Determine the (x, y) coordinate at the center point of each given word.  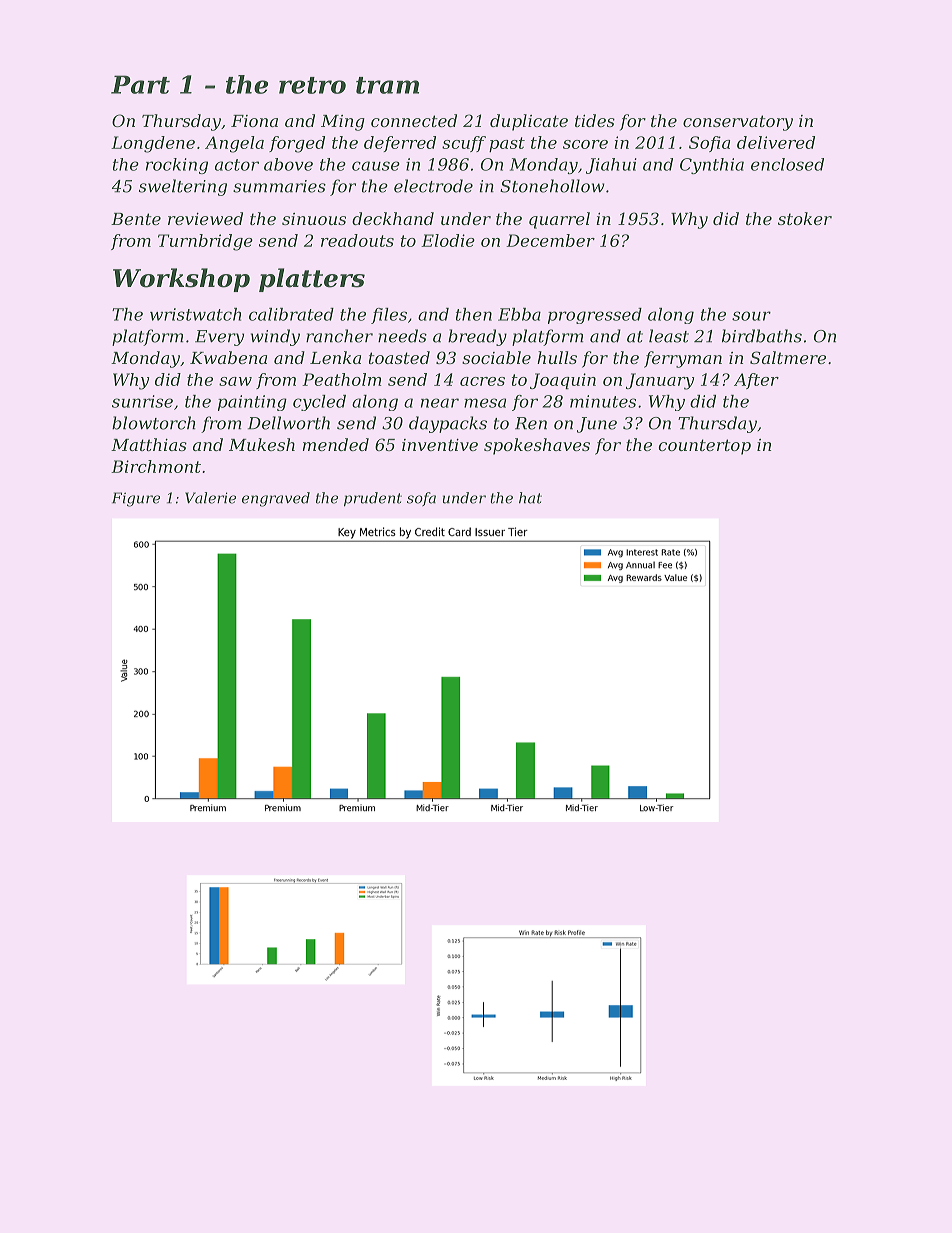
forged (297, 144)
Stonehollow (552, 186)
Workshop (181, 280)
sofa (421, 499)
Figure (136, 499)
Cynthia (712, 166)
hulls (557, 357)
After (756, 381)
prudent (373, 499)
